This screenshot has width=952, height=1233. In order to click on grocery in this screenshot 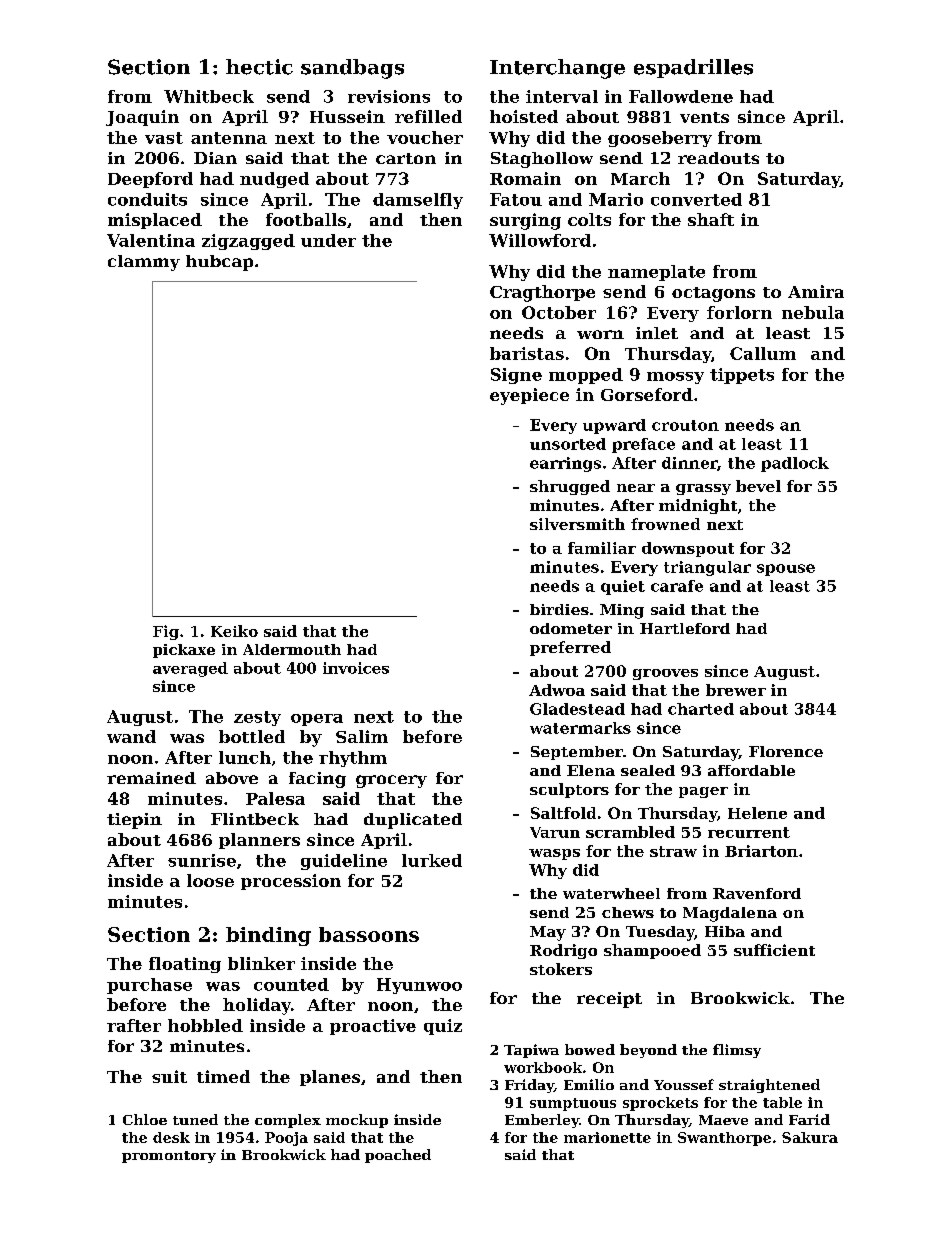, I will do `click(391, 781)`.
